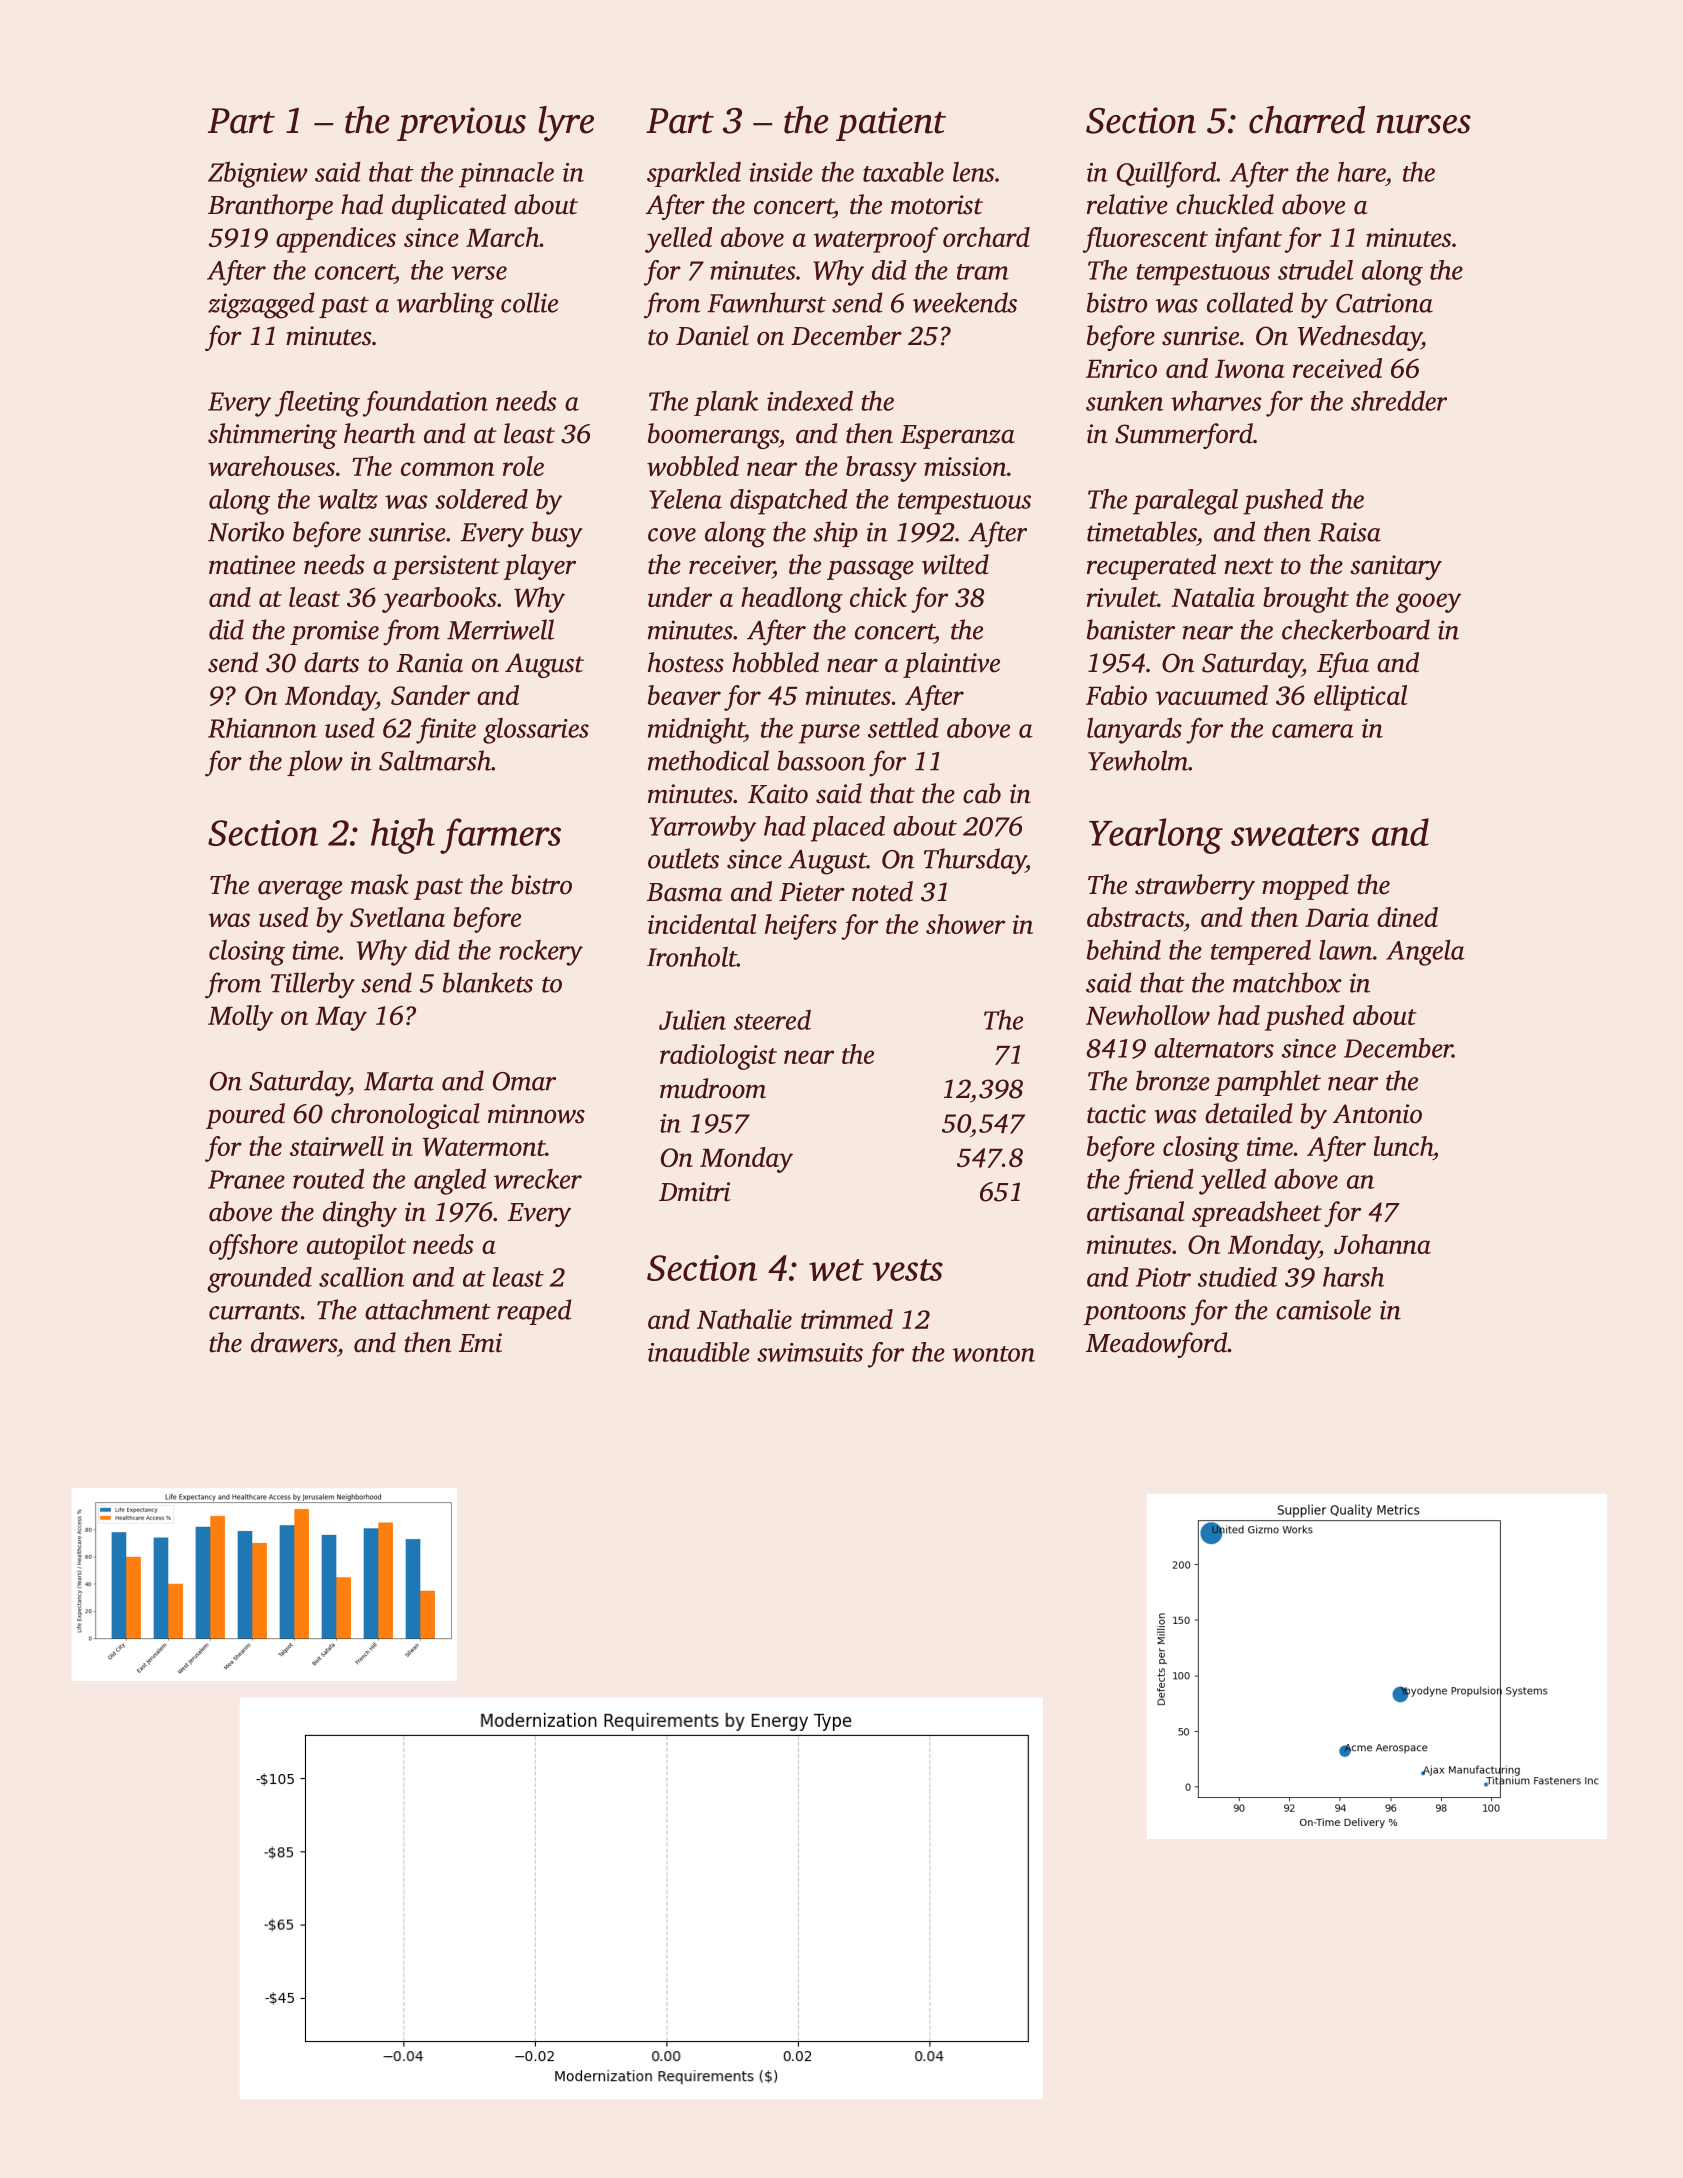  I want to click on Zbigniew, so click(258, 175).
